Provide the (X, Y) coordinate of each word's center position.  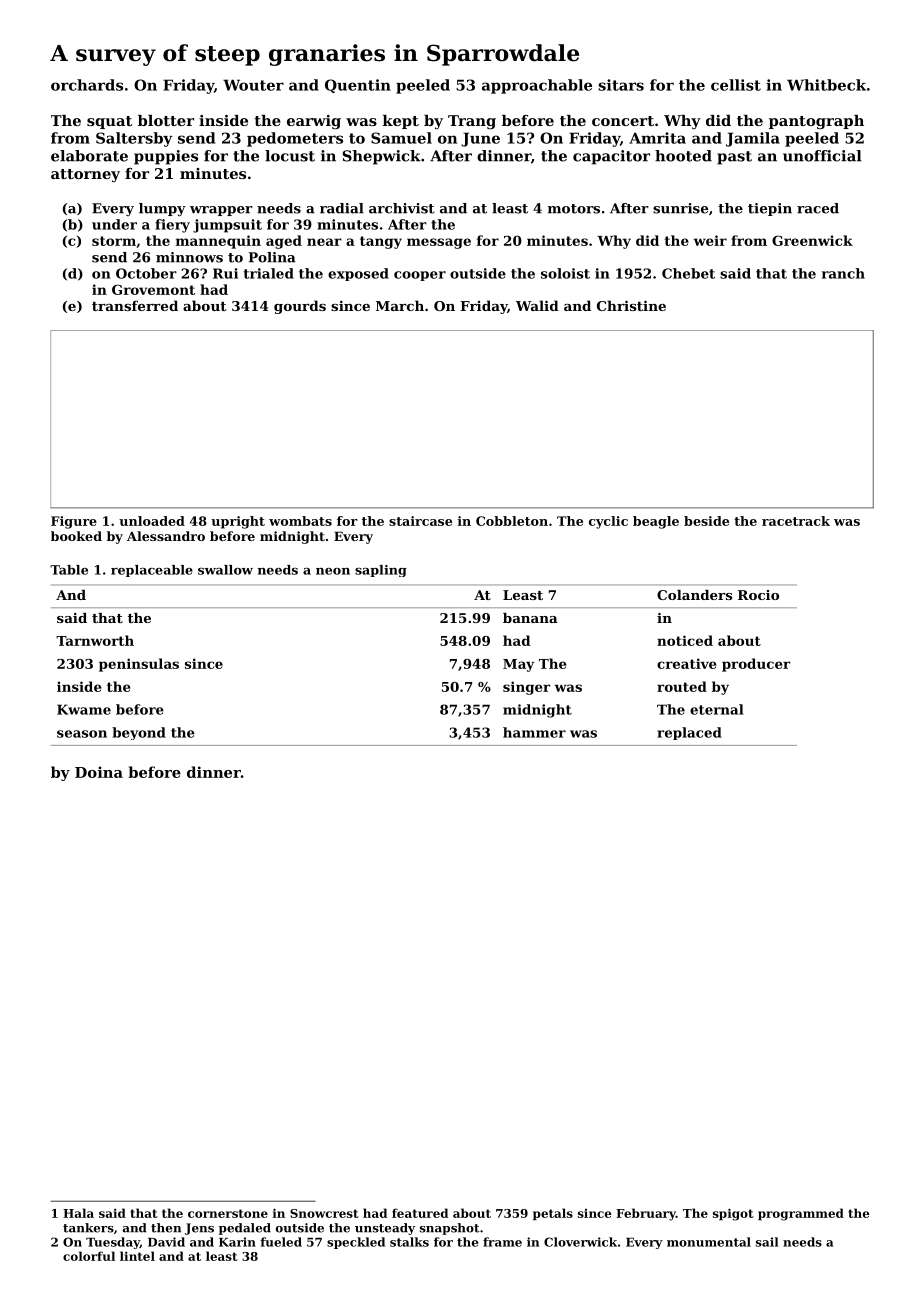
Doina (99, 772)
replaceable (152, 571)
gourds (300, 307)
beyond (139, 733)
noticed (685, 640)
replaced (689, 733)
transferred (135, 305)
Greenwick (812, 240)
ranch (843, 273)
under (114, 224)
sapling (381, 571)
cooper (420, 276)
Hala (78, 1213)
